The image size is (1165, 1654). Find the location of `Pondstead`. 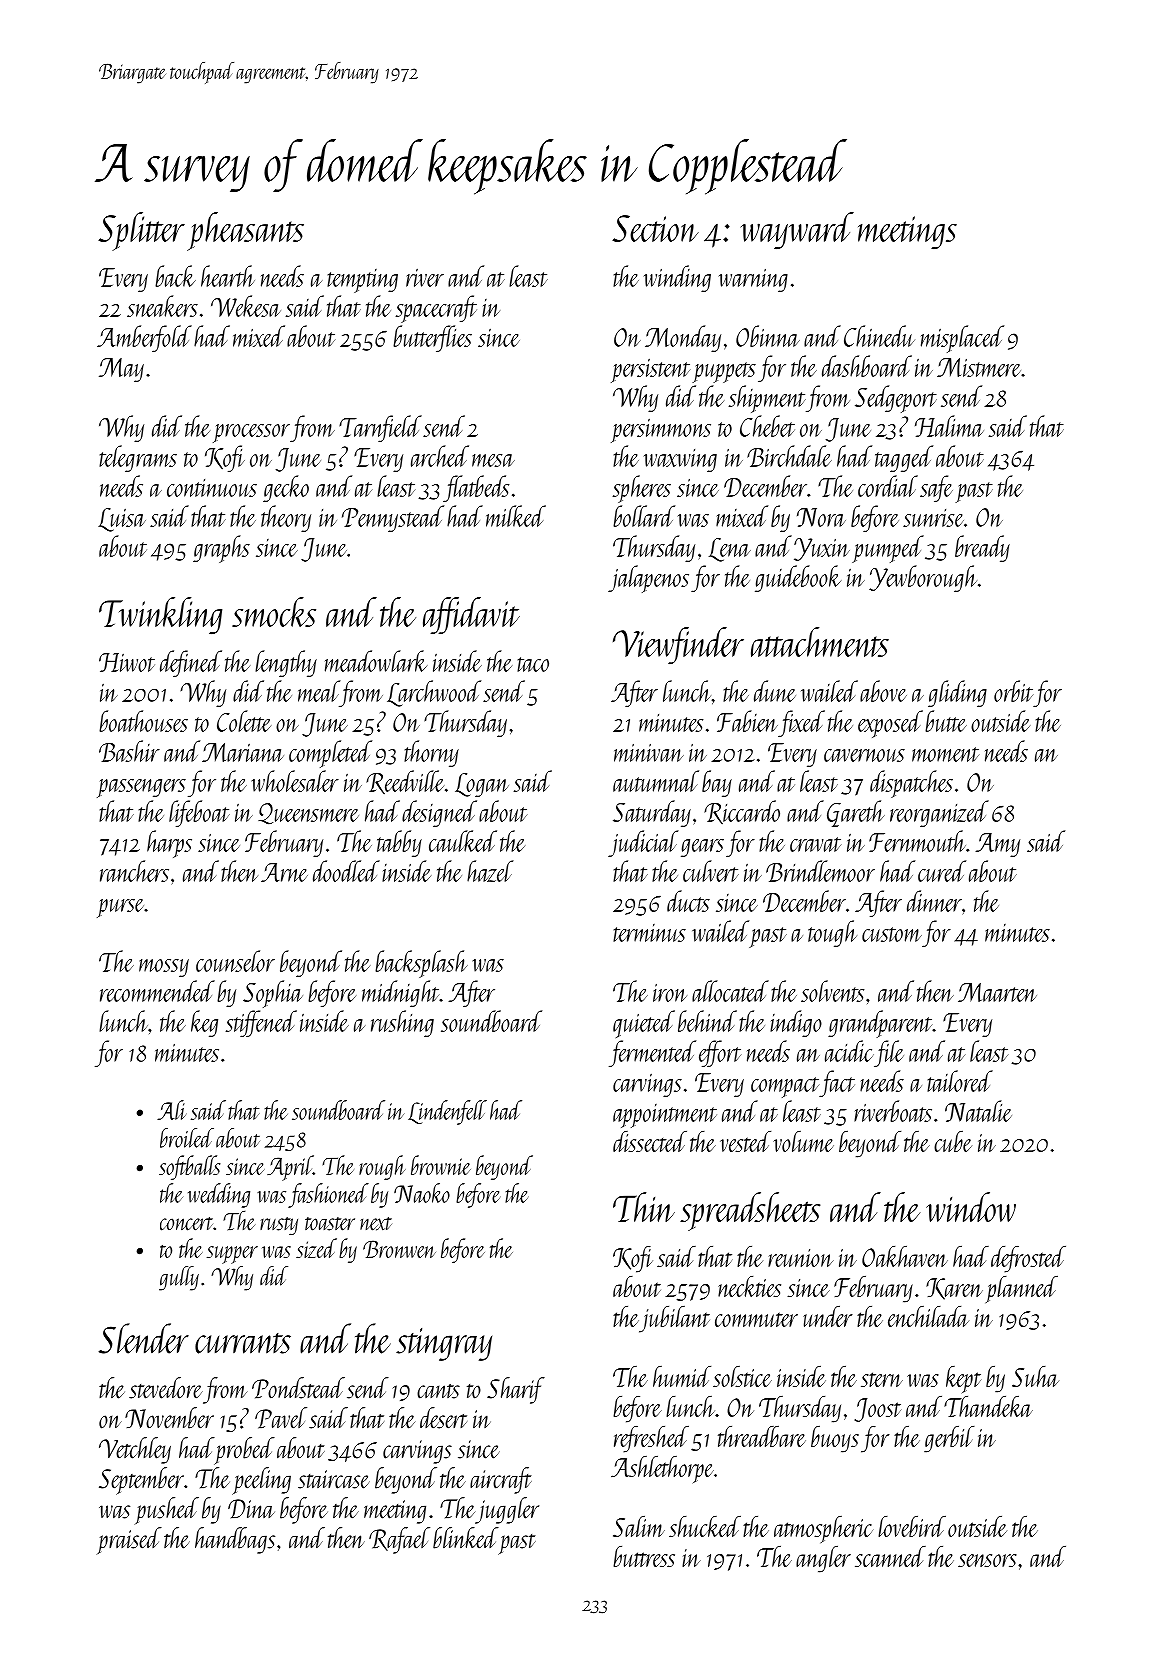

Pondstead is located at coordinates (298, 1388).
